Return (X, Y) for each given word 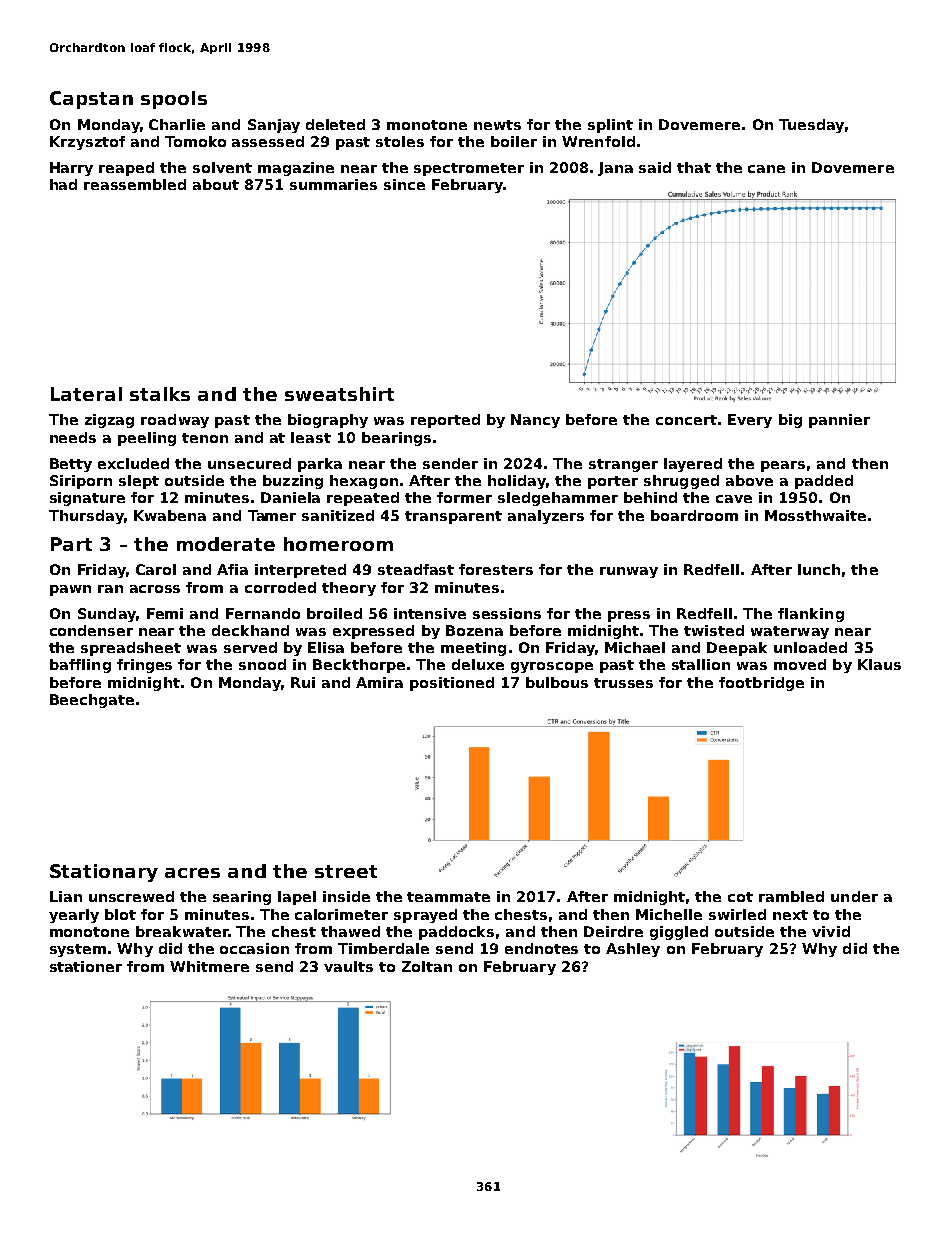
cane (766, 169)
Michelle (669, 914)
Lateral (86, 394)
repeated (363, 499)
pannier (839, 421)
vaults (348, 966)
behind (650, 497)
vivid (831, 931)
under (854, 896)
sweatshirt (339, 394)
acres (192, 873)
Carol (156, 569)
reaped (126, 169)
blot (120, 914)
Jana (615, 169)
